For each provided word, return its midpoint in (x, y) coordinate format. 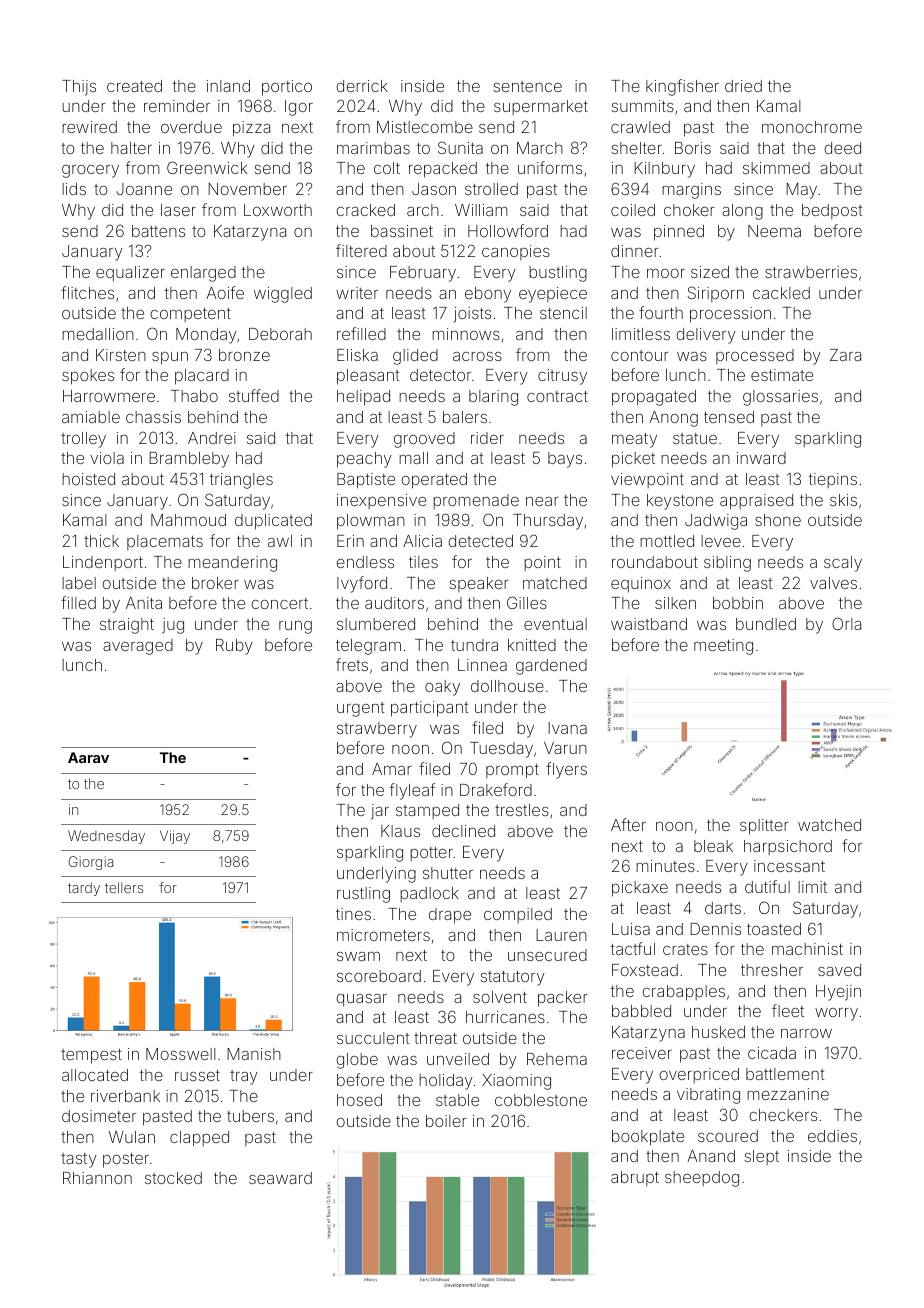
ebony (488, 295)
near (542, 501)
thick (101, 541)
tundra (474, 645)
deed (842, 148)
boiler (446, 1121)
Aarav (88, 757)
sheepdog (702, 1179)
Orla (846, 623)
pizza (251, 129)
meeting (723, 647)
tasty (79, 1160)
